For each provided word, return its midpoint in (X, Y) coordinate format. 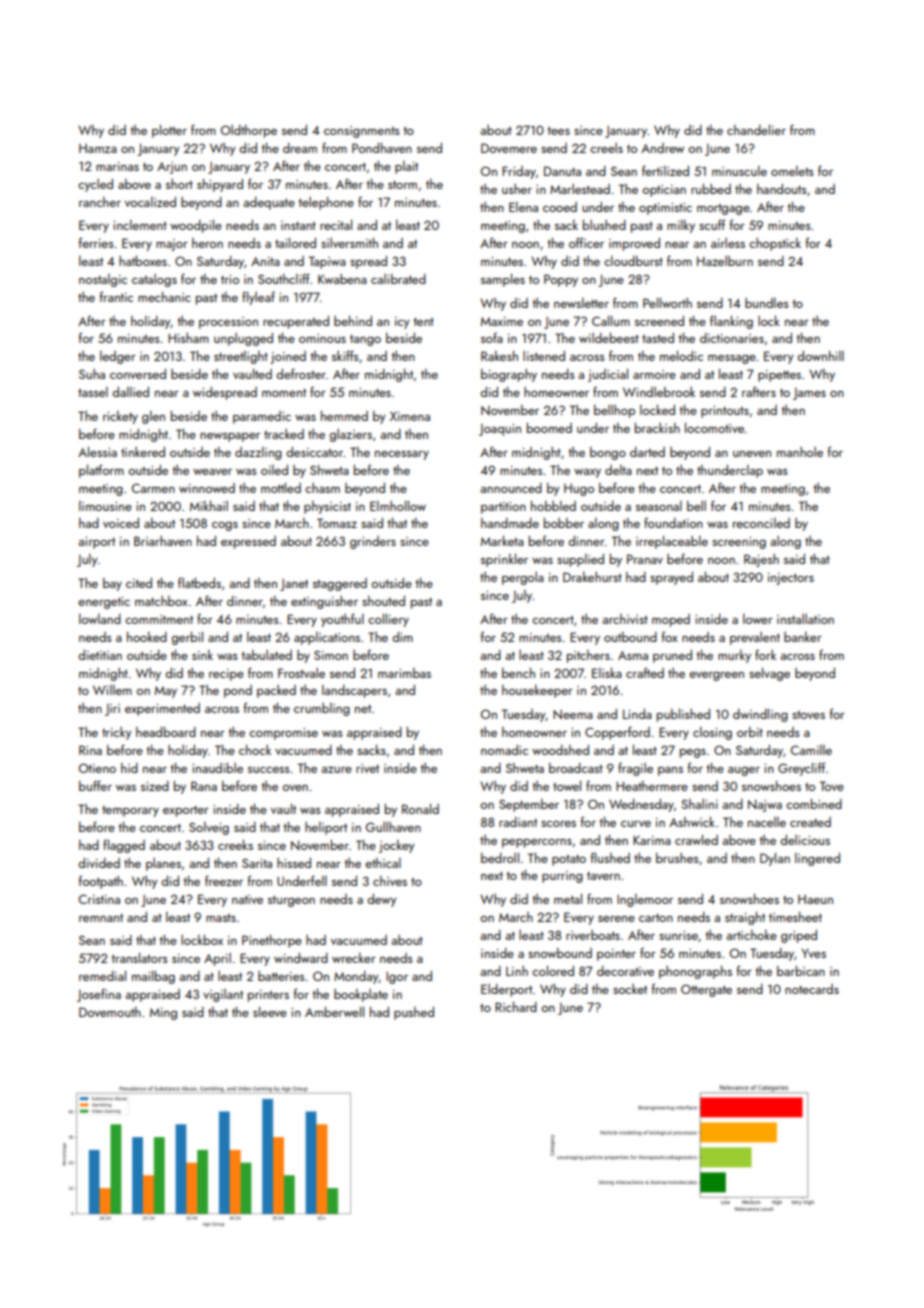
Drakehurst (592, 577)
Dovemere (509, 148)
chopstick (775, 244)
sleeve (270, 1011)
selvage (769, 674)
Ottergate (706, 990)
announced (511, 488)
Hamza (98, 148)
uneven (752, 454)
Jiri (112, 710)
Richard (516, 1006)
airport (96, 543)
